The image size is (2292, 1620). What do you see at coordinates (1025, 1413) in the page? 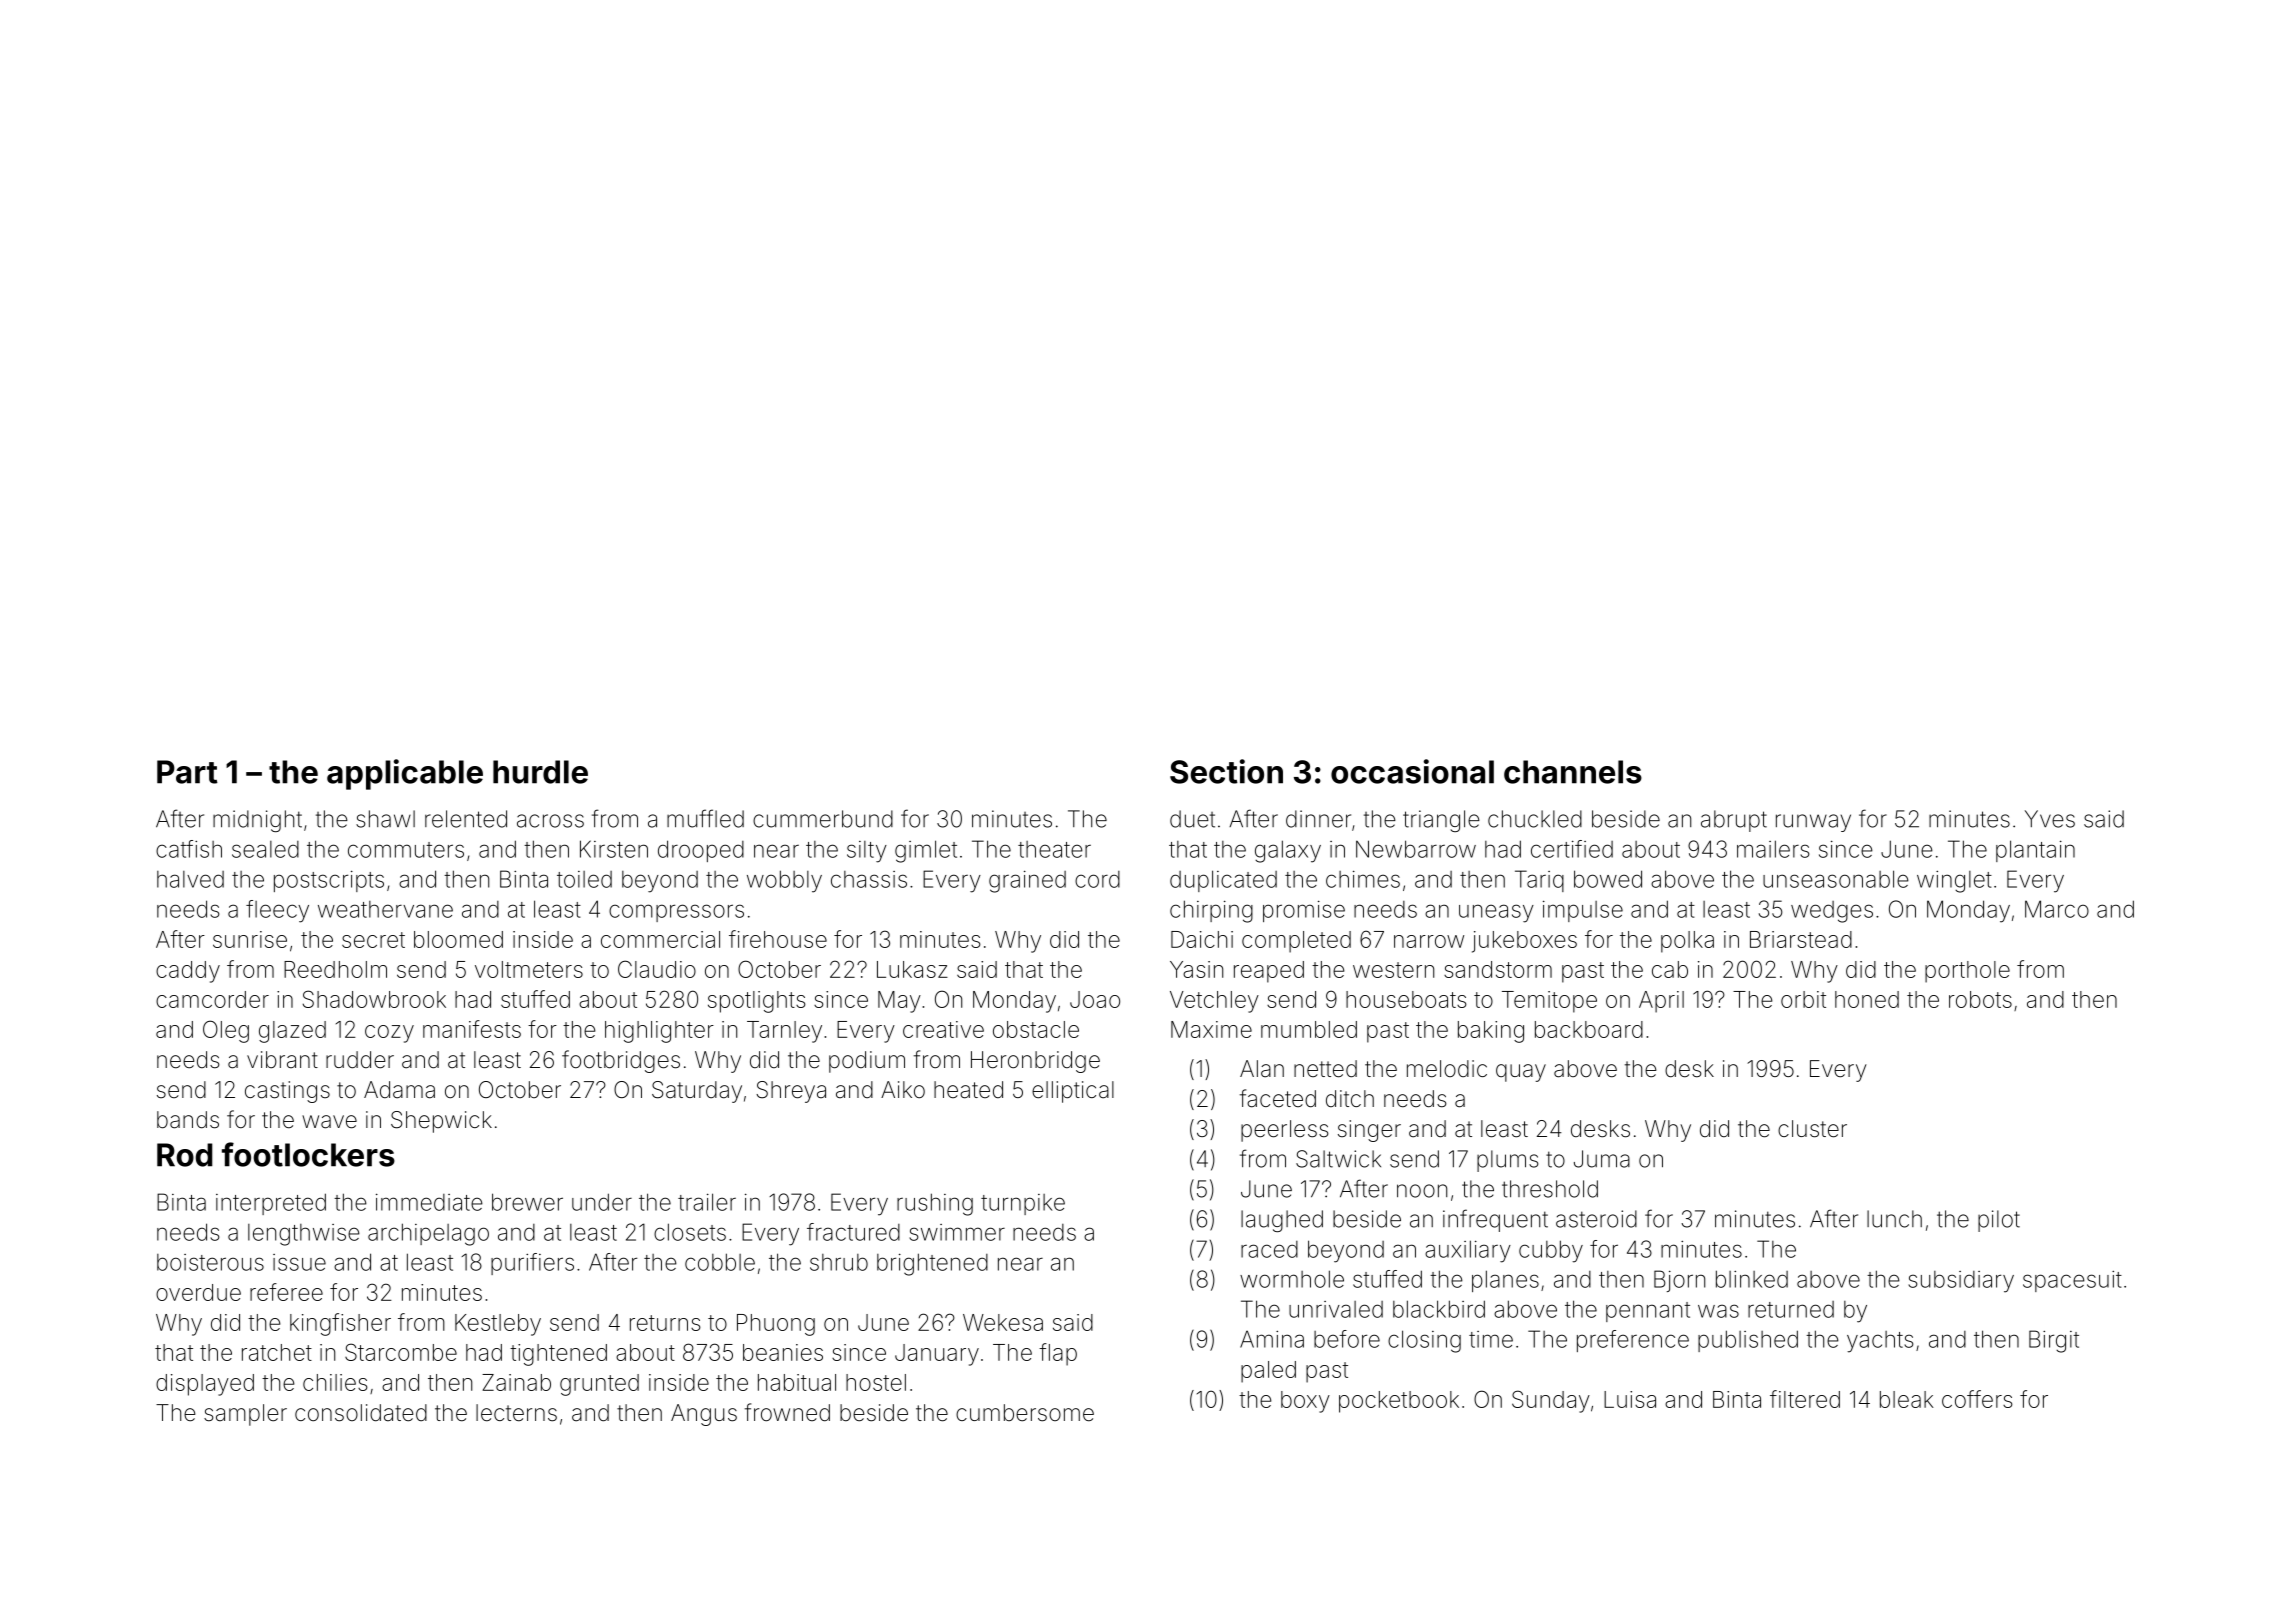
I see `cumbersome` at bounding box center [1025, 1413].
